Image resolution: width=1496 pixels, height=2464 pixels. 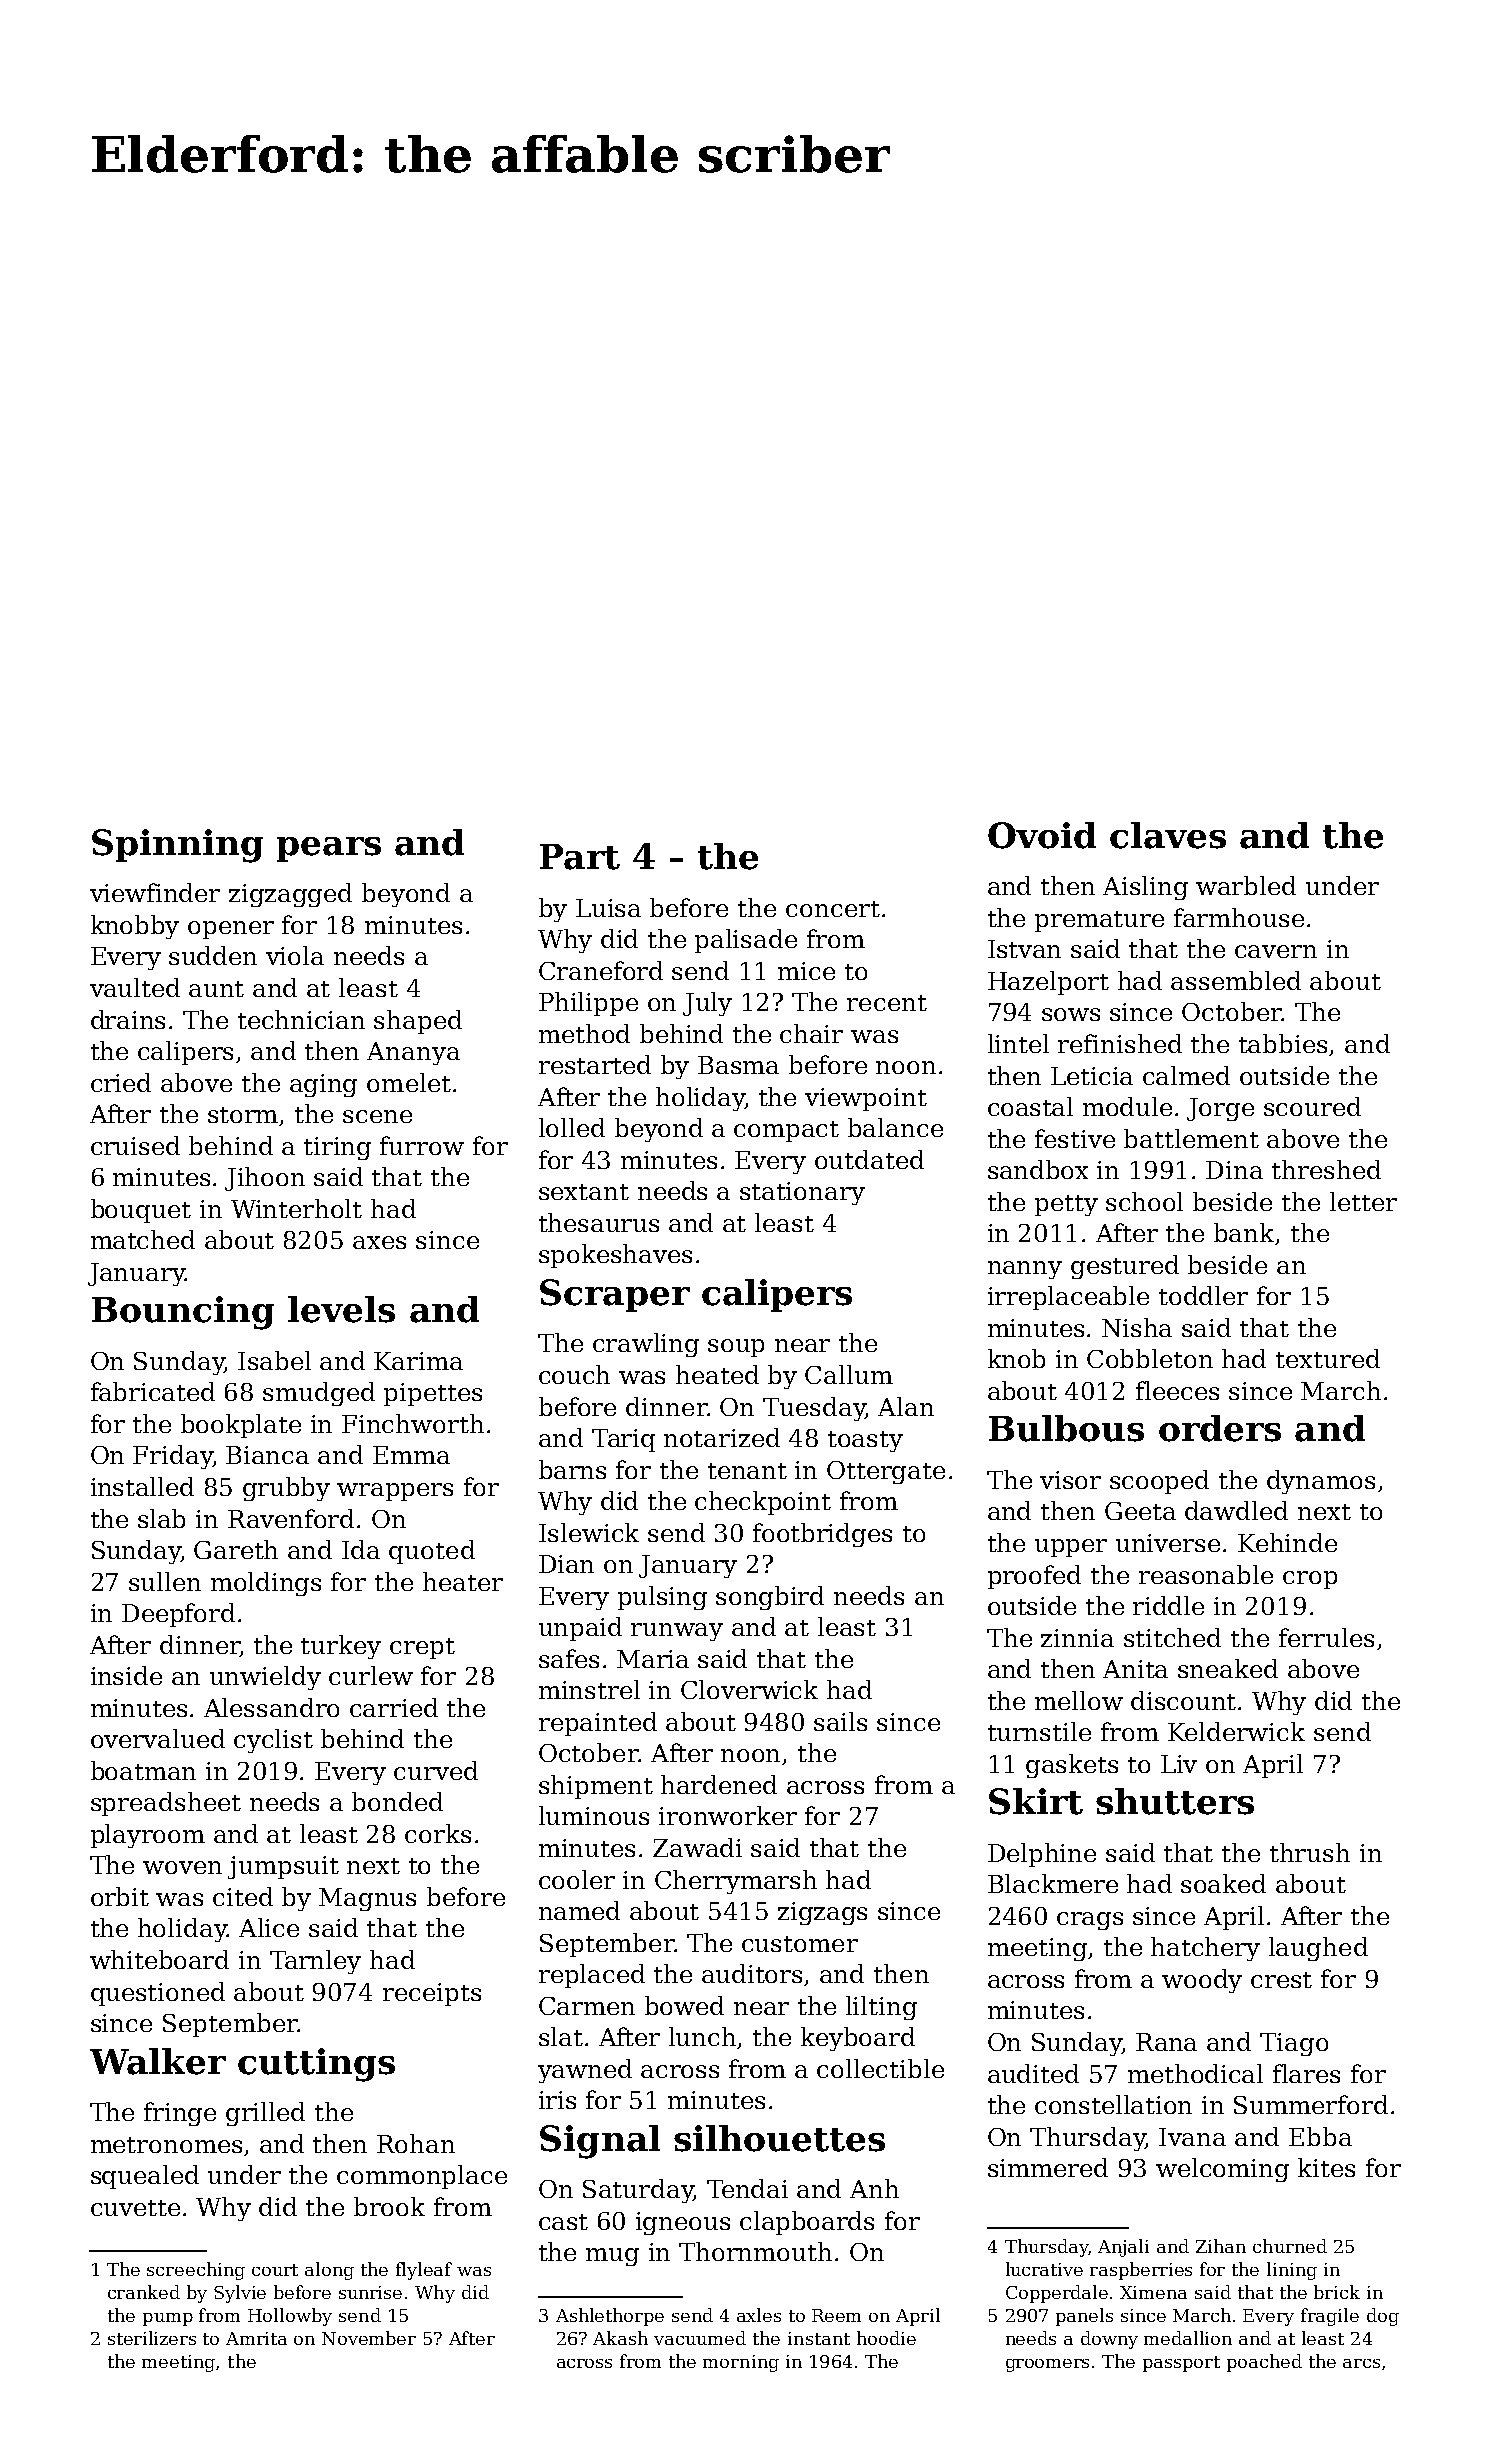 What do you see at coordinates (741, 2363) in the screenshot?
I see `morning` at bounding box center [741, 2363].
